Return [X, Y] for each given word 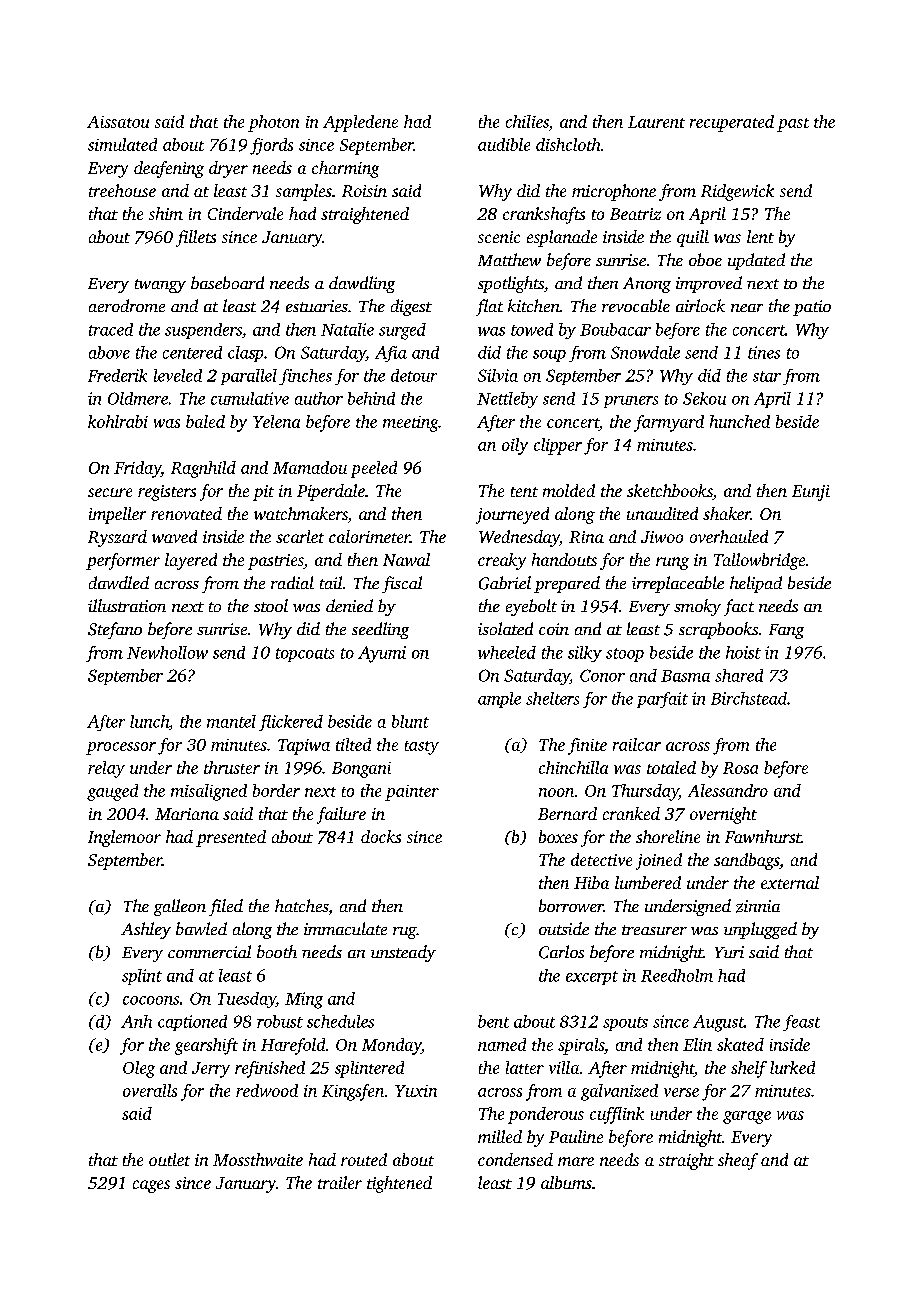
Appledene [360, 123]
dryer [228, 169]
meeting [411, 424]
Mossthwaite [258, 1159]
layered [191, 561]
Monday [391, 1046]
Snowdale [645, 352]
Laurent [656, 122]
